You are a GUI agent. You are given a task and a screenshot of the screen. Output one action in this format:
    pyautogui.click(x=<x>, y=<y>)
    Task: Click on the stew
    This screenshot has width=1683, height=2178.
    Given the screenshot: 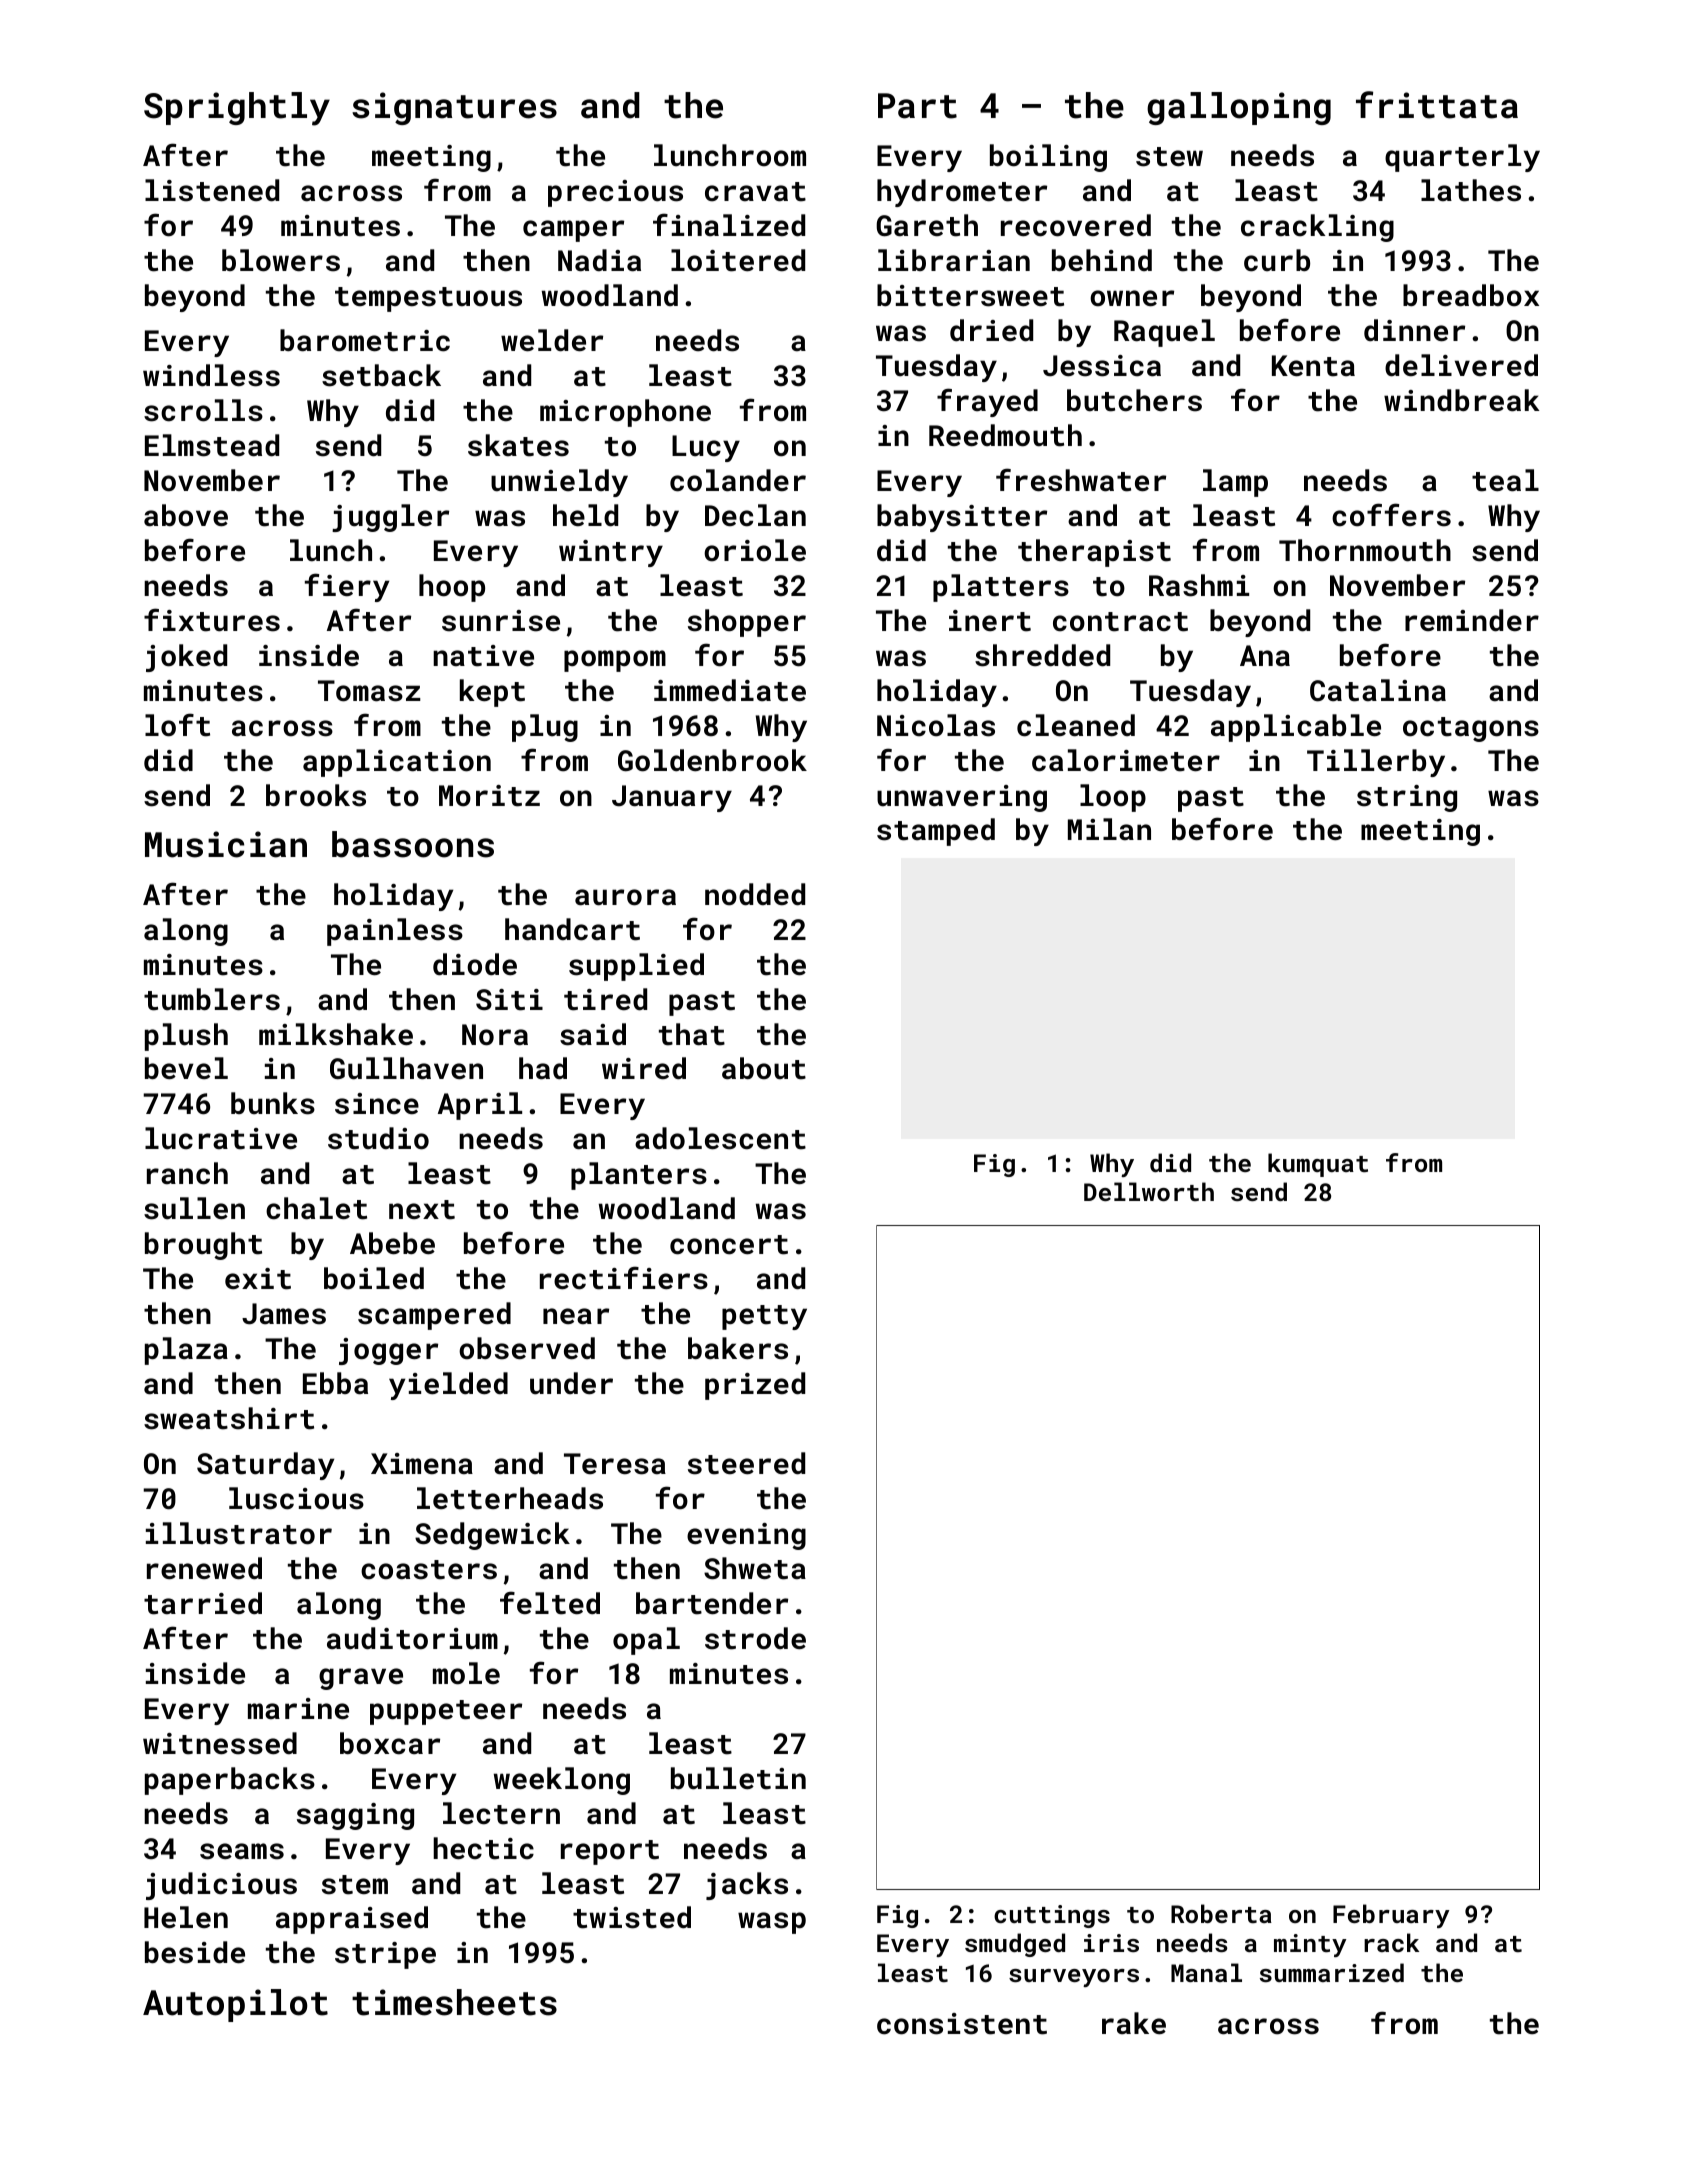 What is the action you would take?
    pyautogui.click(x=1169, y=157)
